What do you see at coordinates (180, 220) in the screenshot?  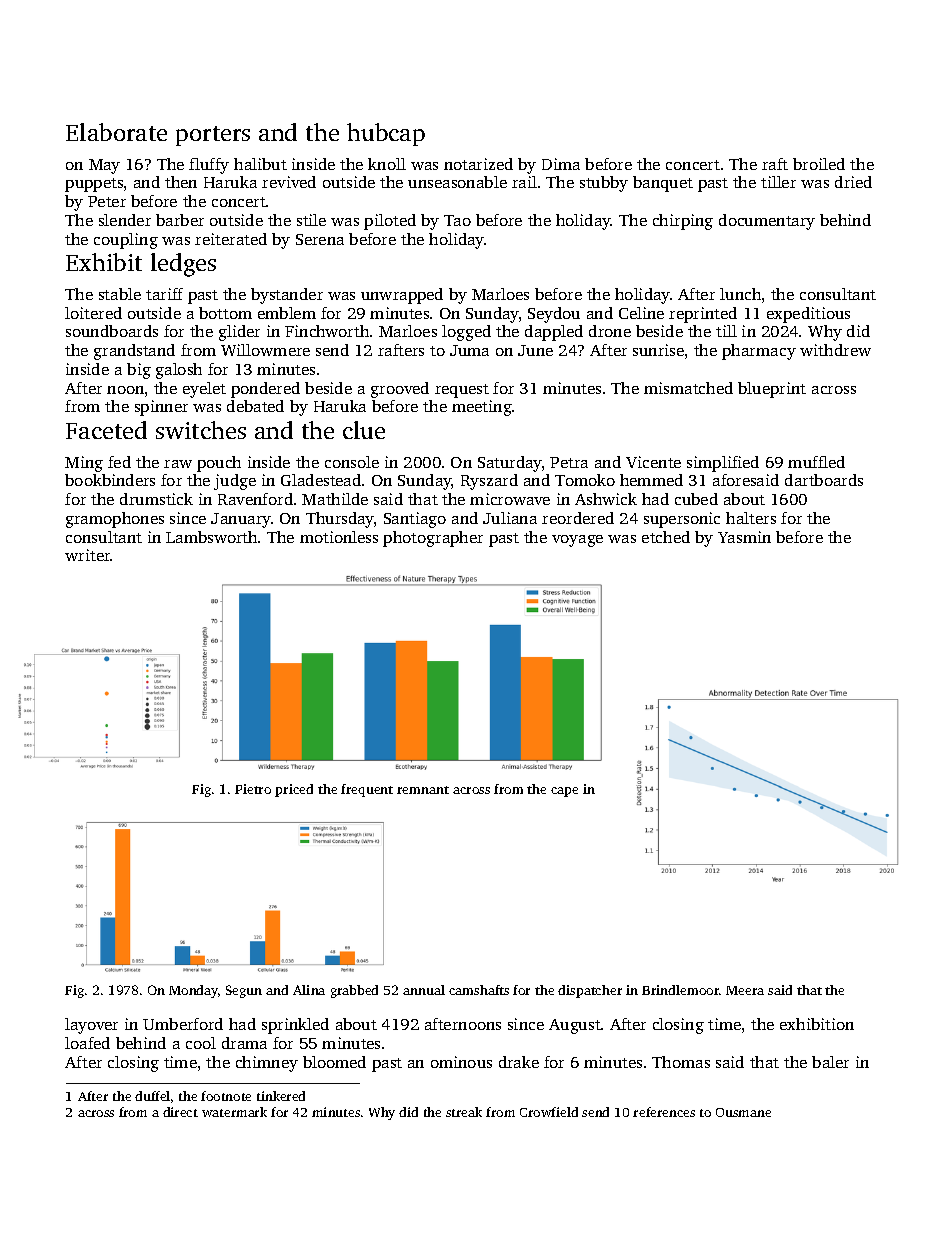 I see `barber` at bounding box center [180, 220].
